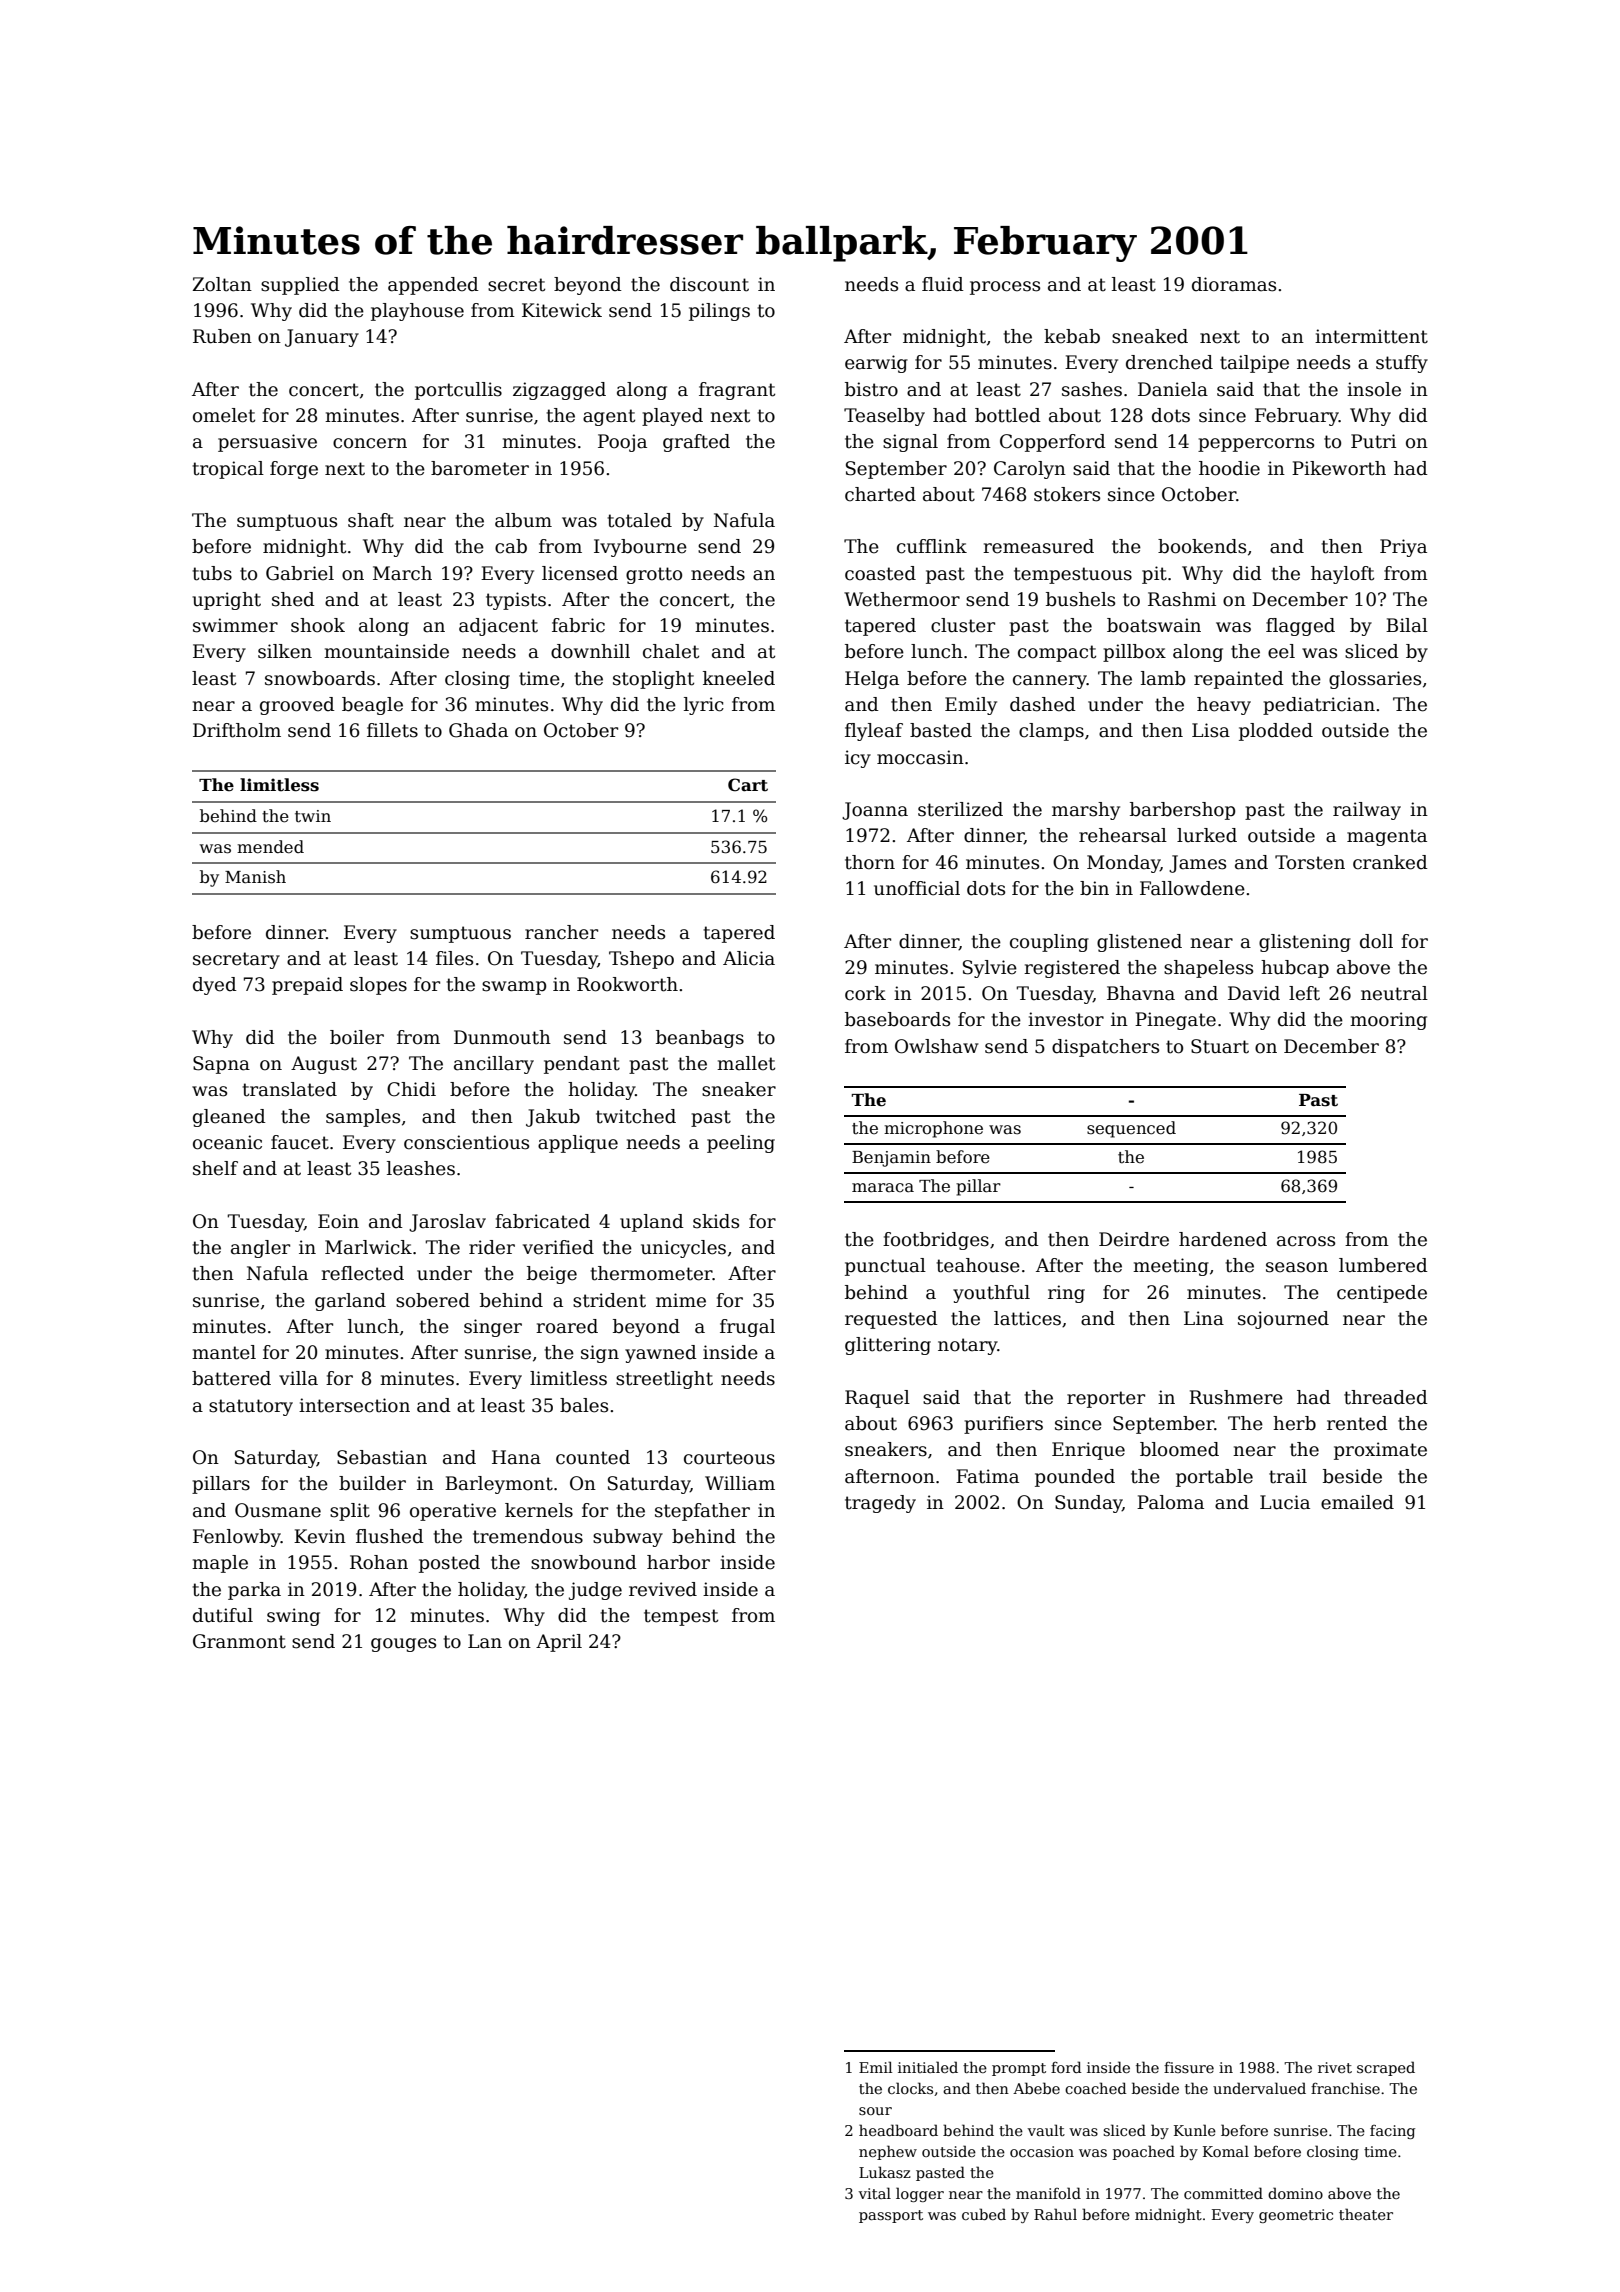  What do you see at coordinates (300, 286) in the page?
I see `supplied` at bounding box center [300, 286].
